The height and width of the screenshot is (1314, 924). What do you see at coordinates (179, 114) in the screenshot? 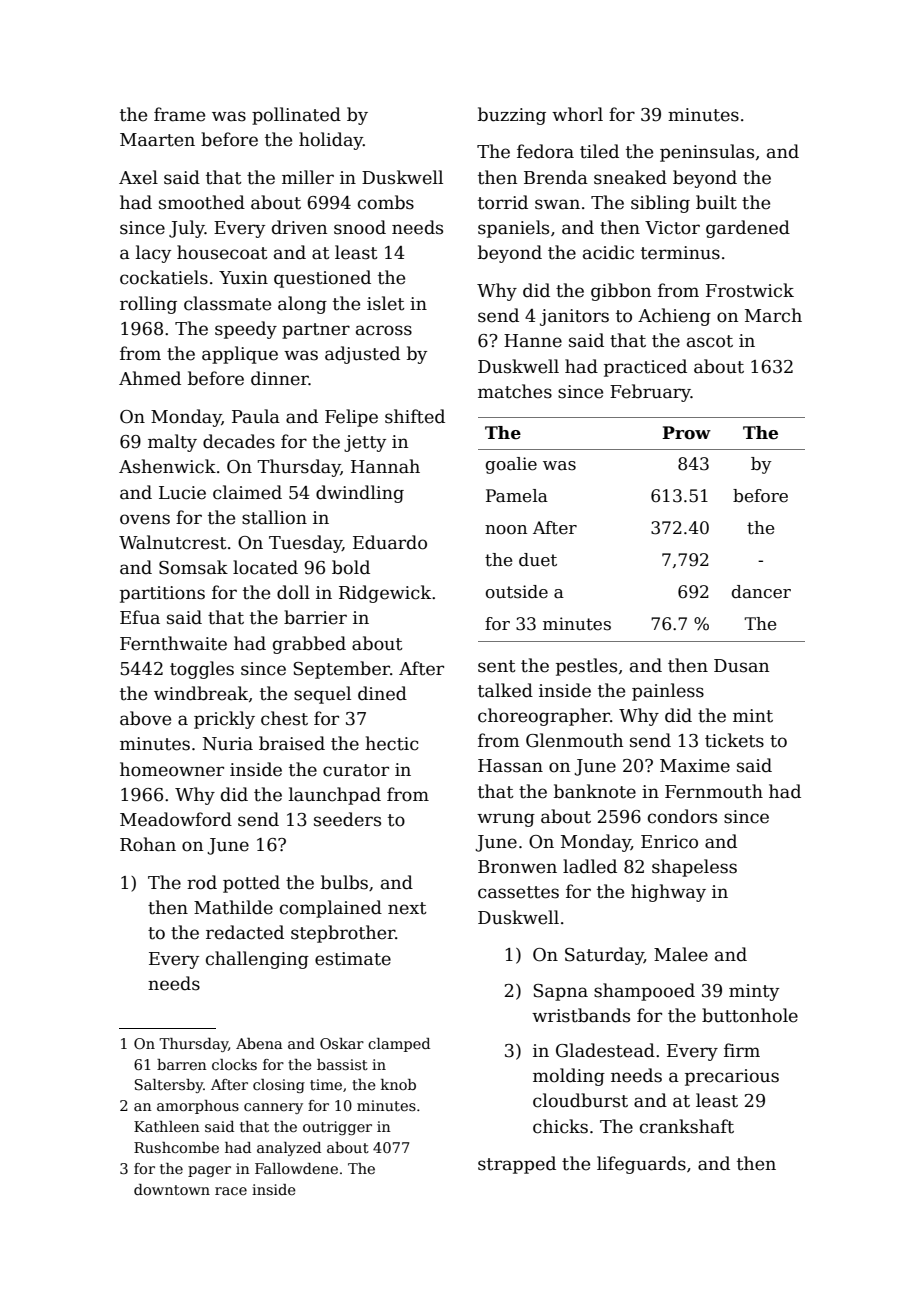
I see `frame` at bounding box center [179, 114].
